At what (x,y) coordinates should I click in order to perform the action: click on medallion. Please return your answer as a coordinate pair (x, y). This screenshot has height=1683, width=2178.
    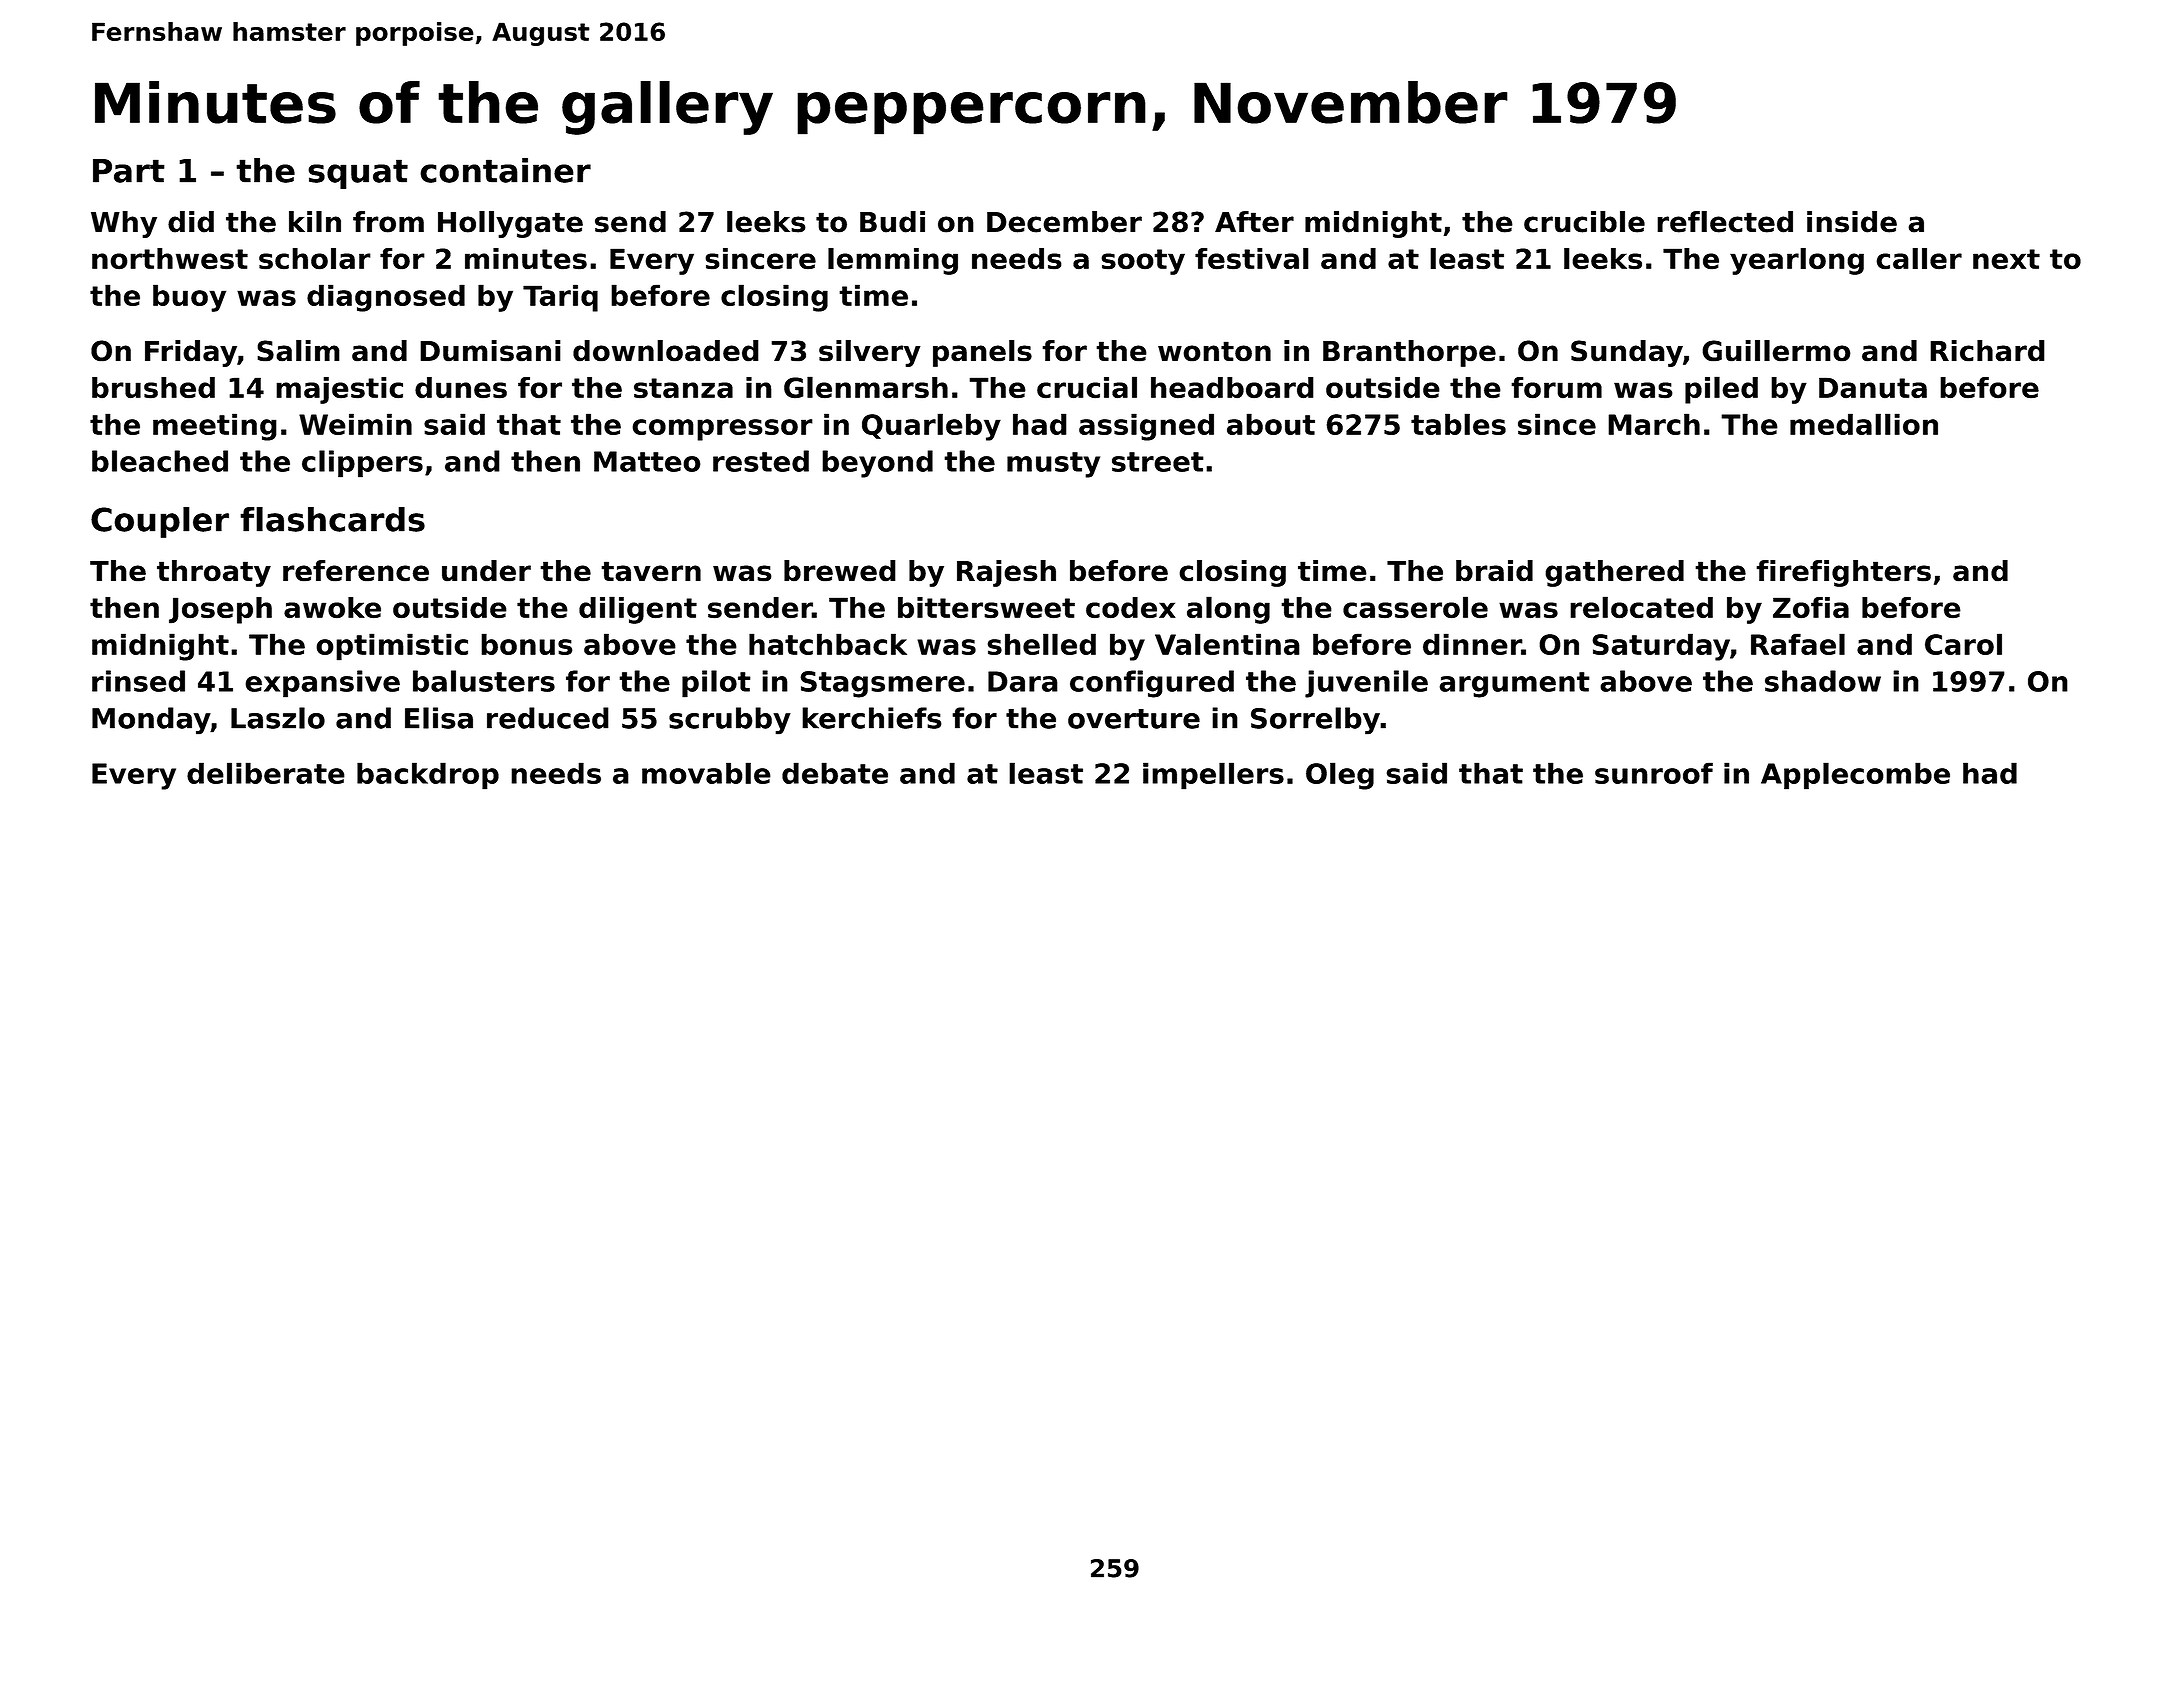
    Looking at the image, I should click on (1864, 424).
